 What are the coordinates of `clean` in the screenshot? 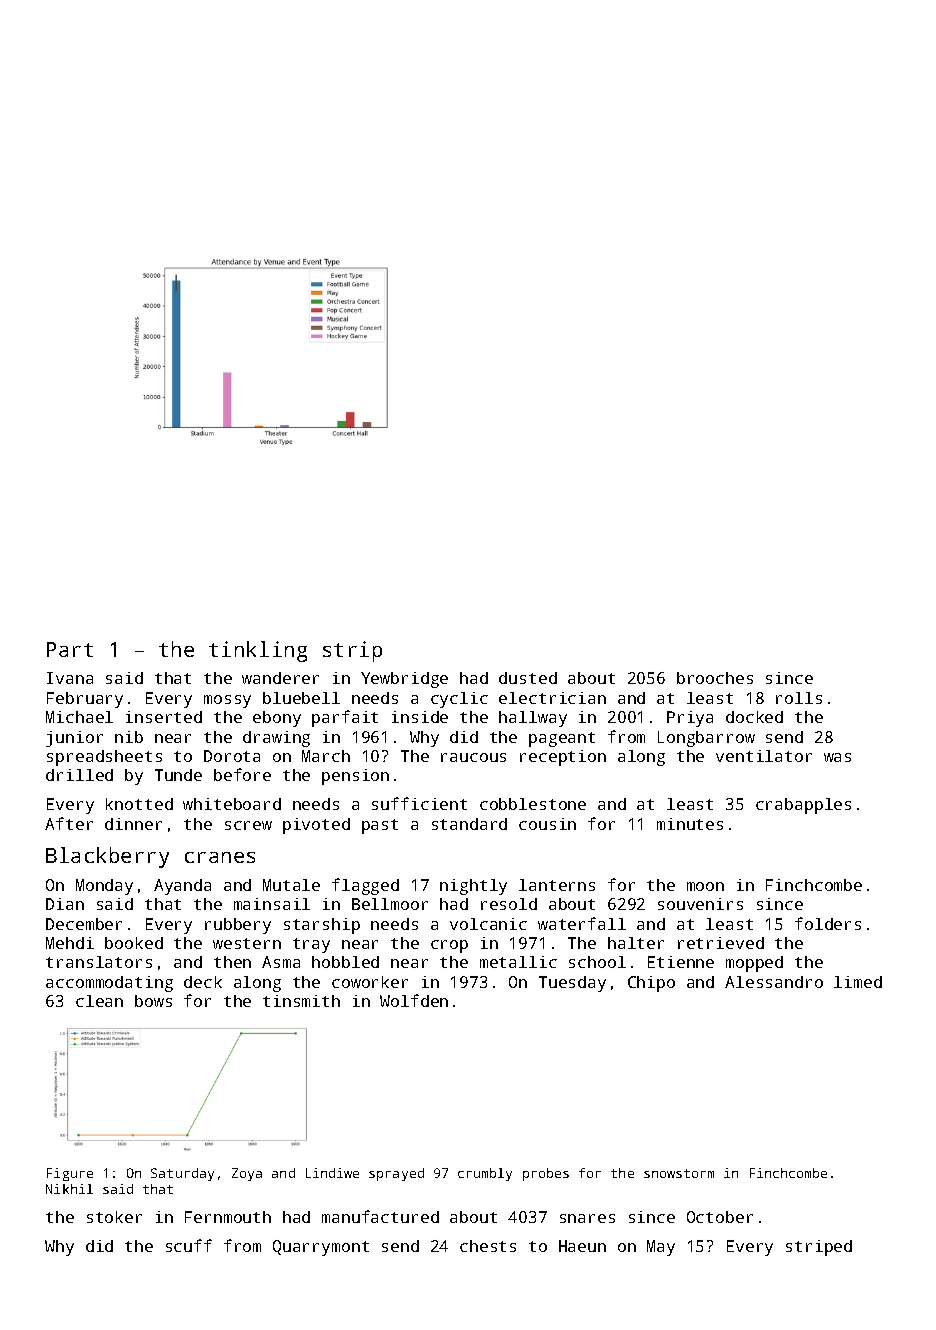 It's located at (99, 1001).
